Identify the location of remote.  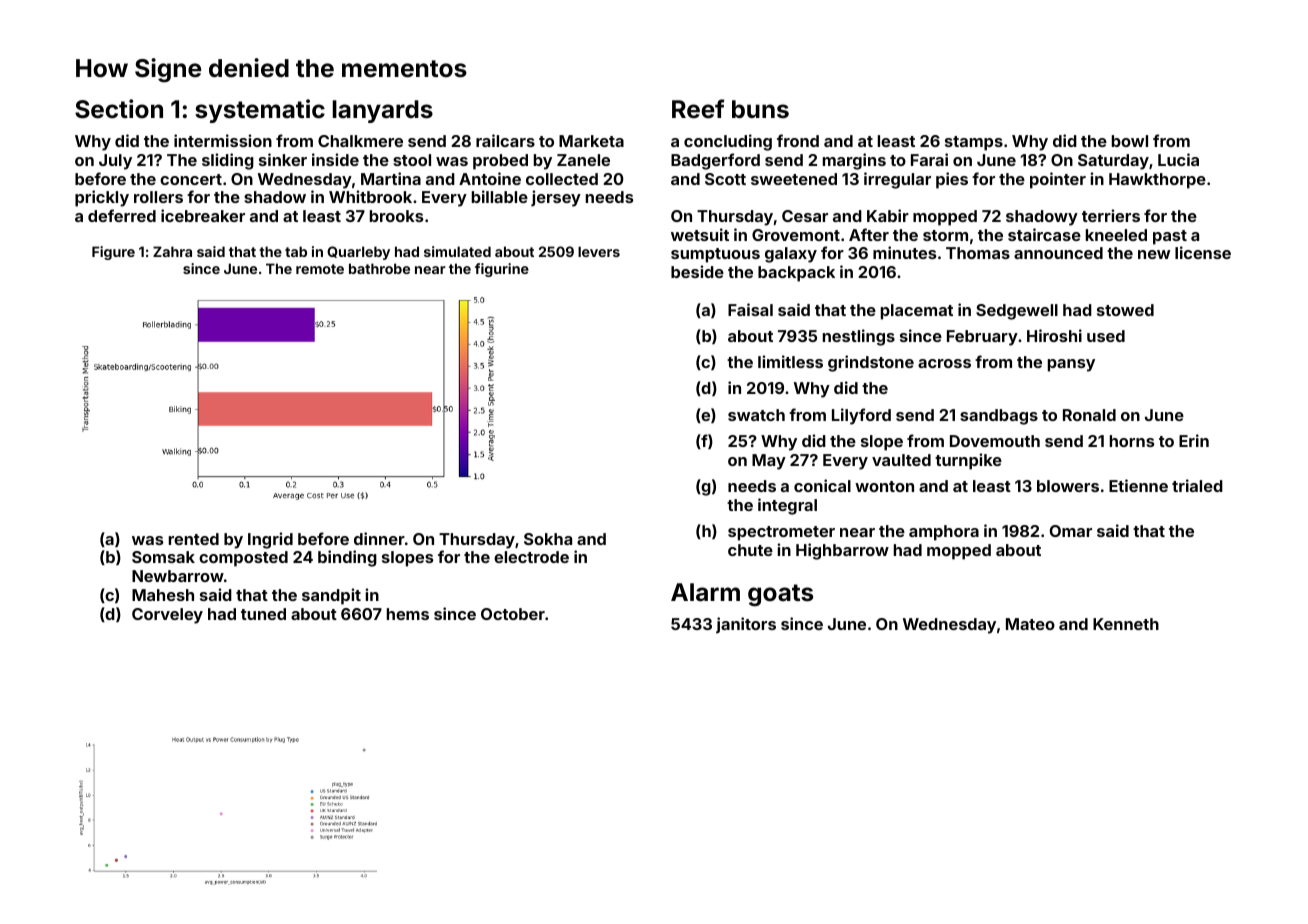
(320, 269).
